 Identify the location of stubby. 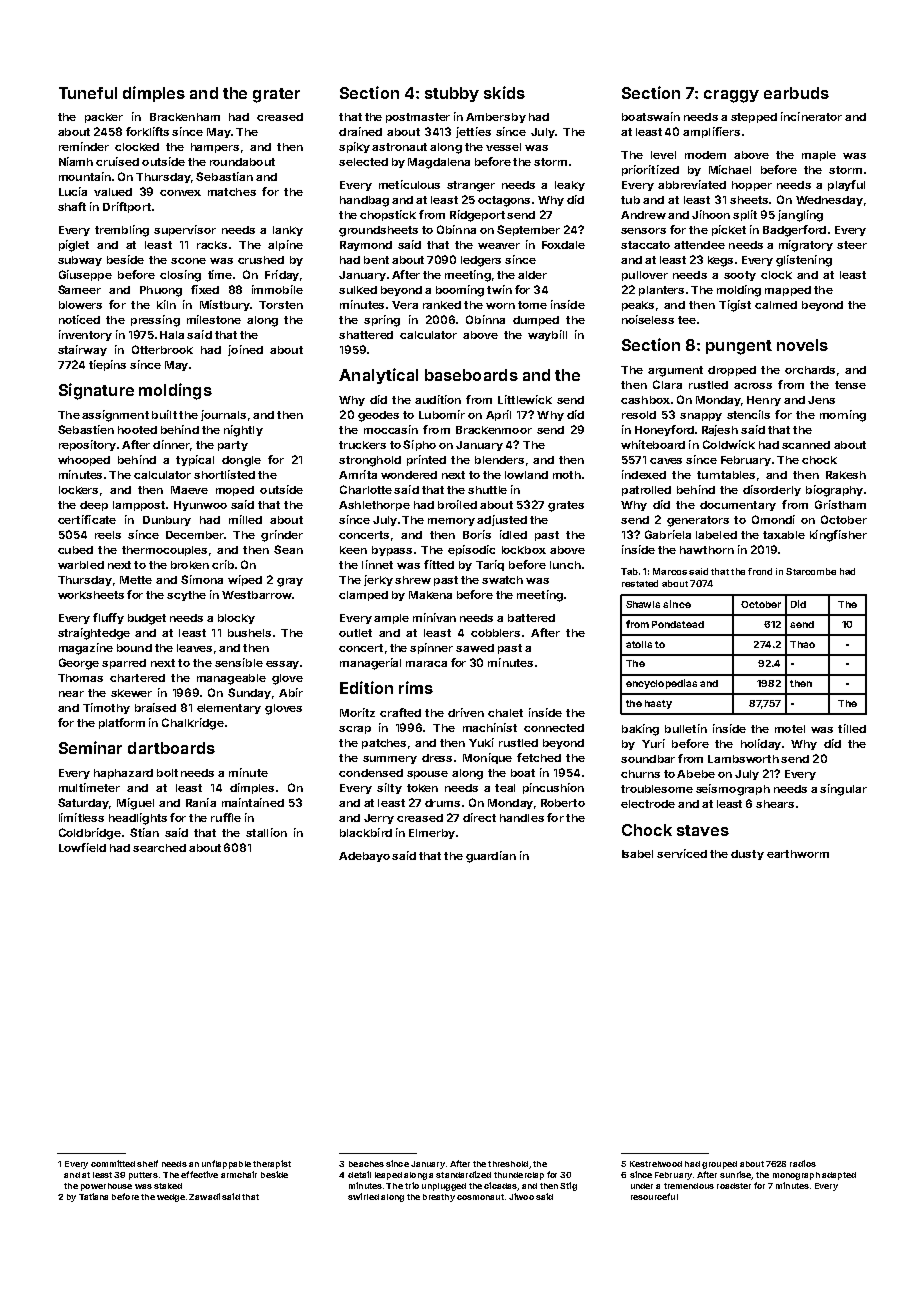
(452, 94).
